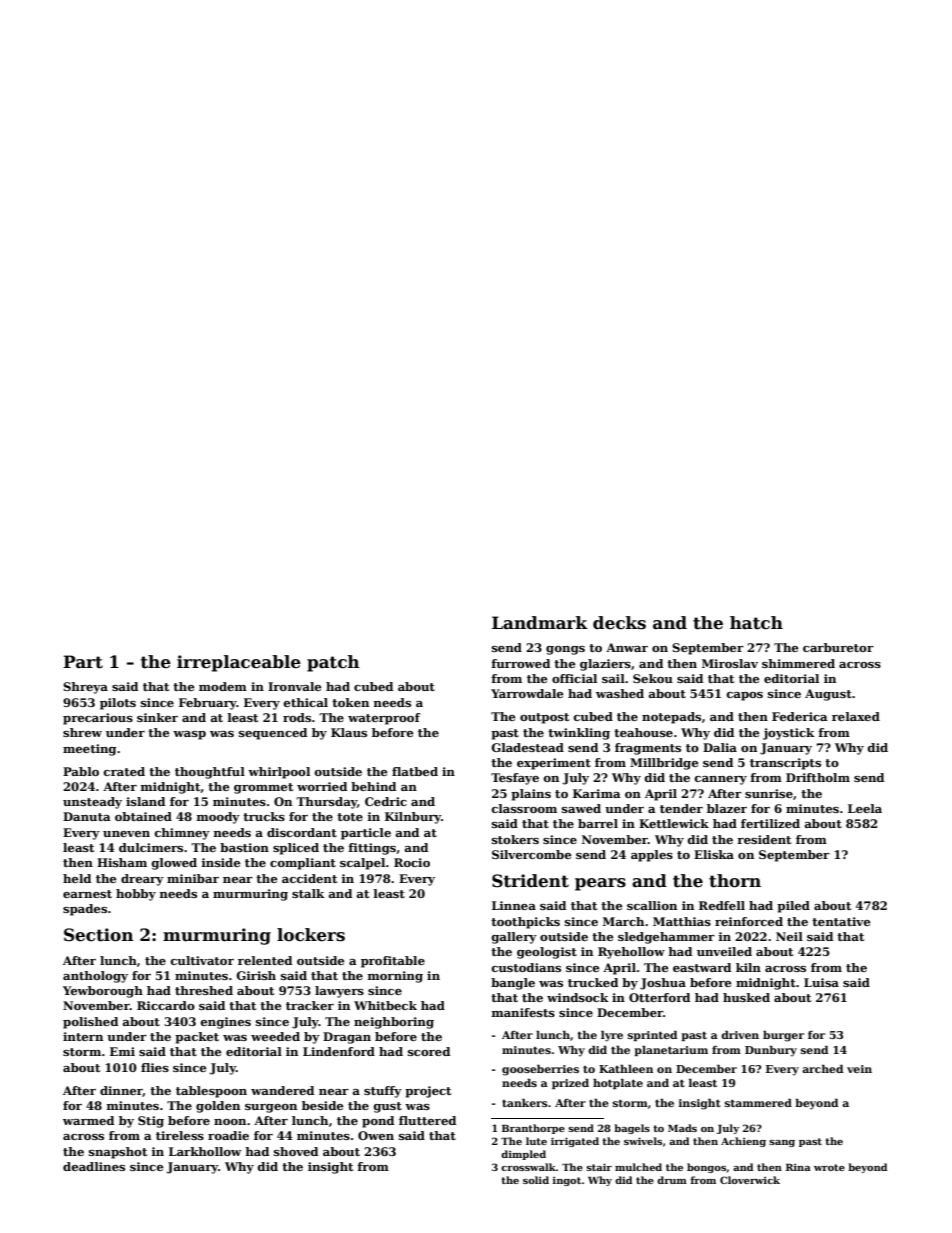 This screenshot has width=952, height=1233. Describe the element at coordinates (279, 773) in the screenshot. I see `whirlpool` at that location.
